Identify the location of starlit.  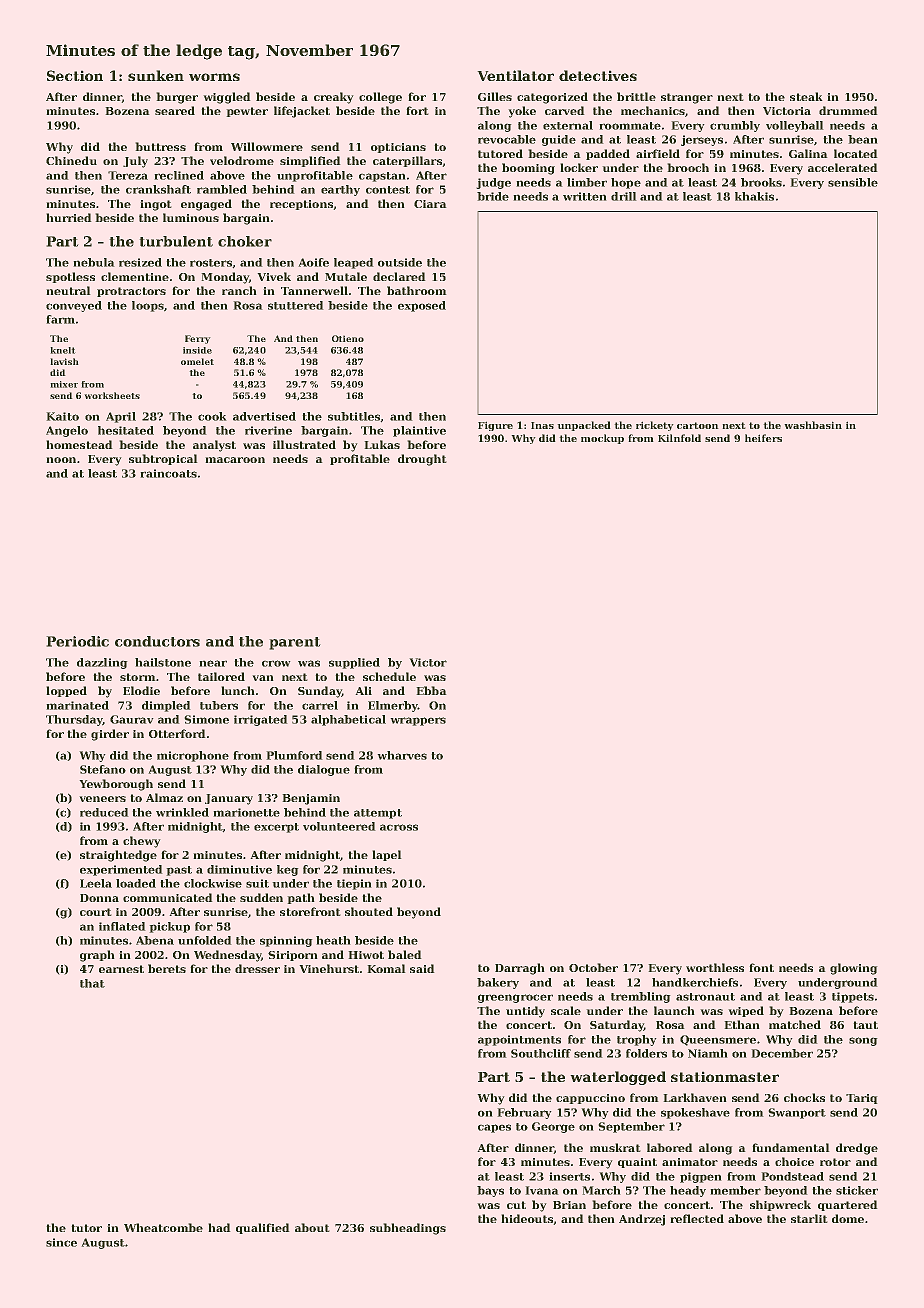
(809, 1218).
